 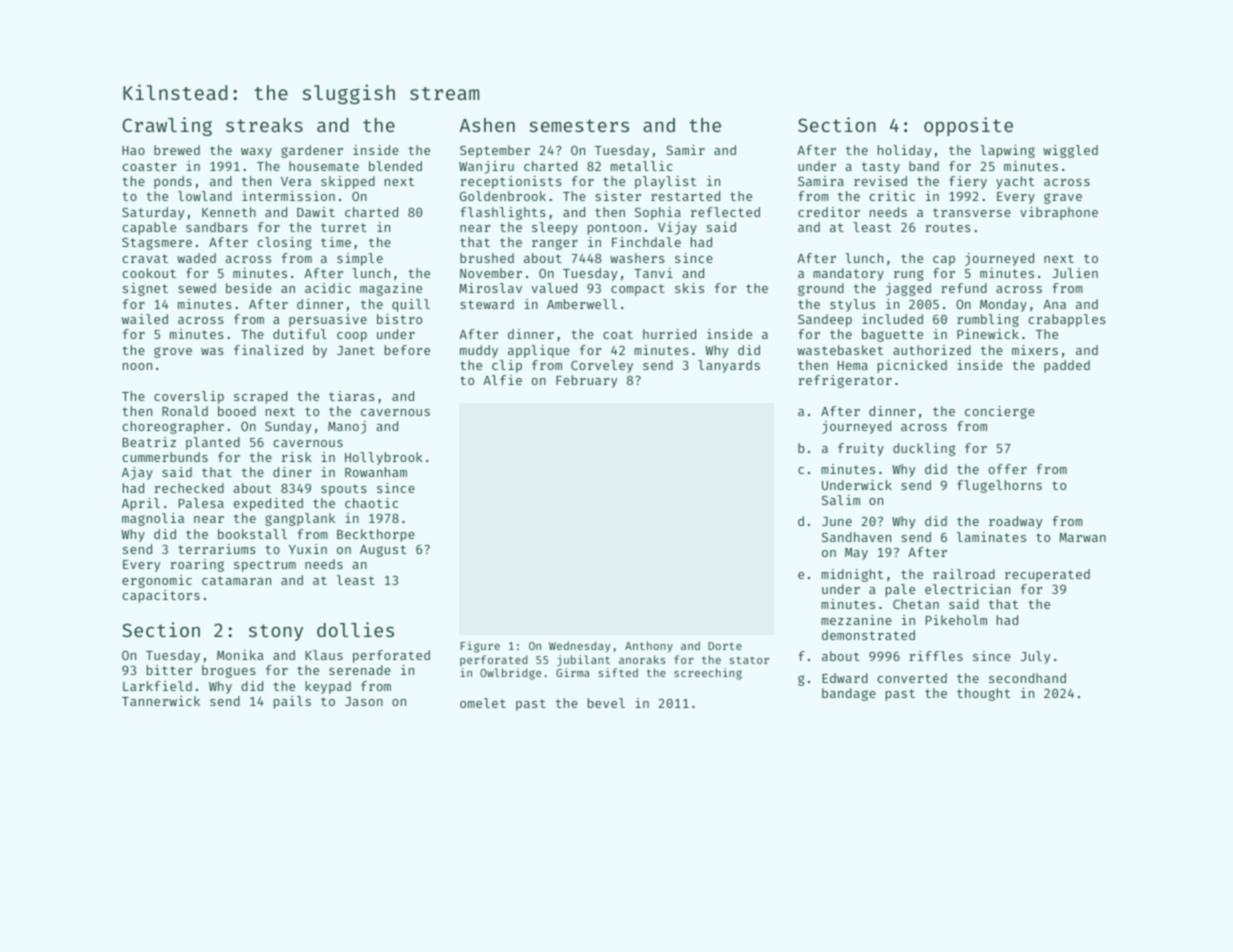 What do you see at coordinates (852, 575) in the document?
I see `midnight` at bounding box center [852, 575].
